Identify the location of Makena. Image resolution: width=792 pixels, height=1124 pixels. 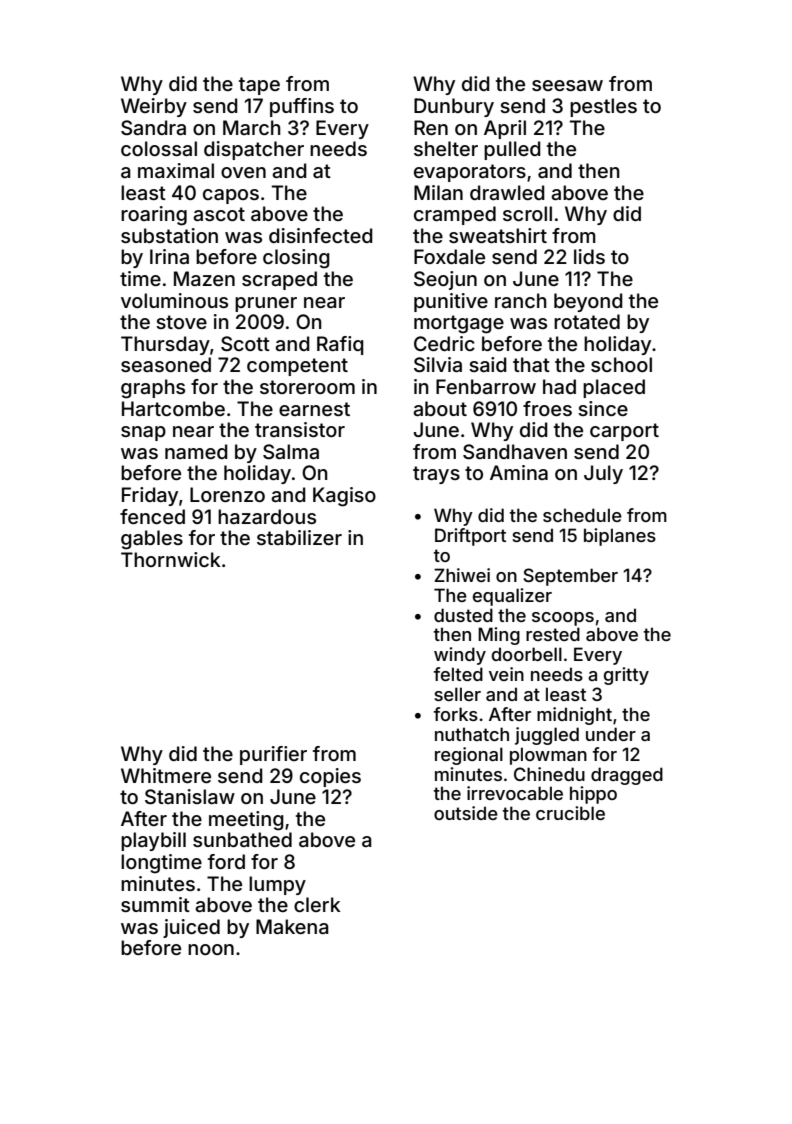
(292, 926).
